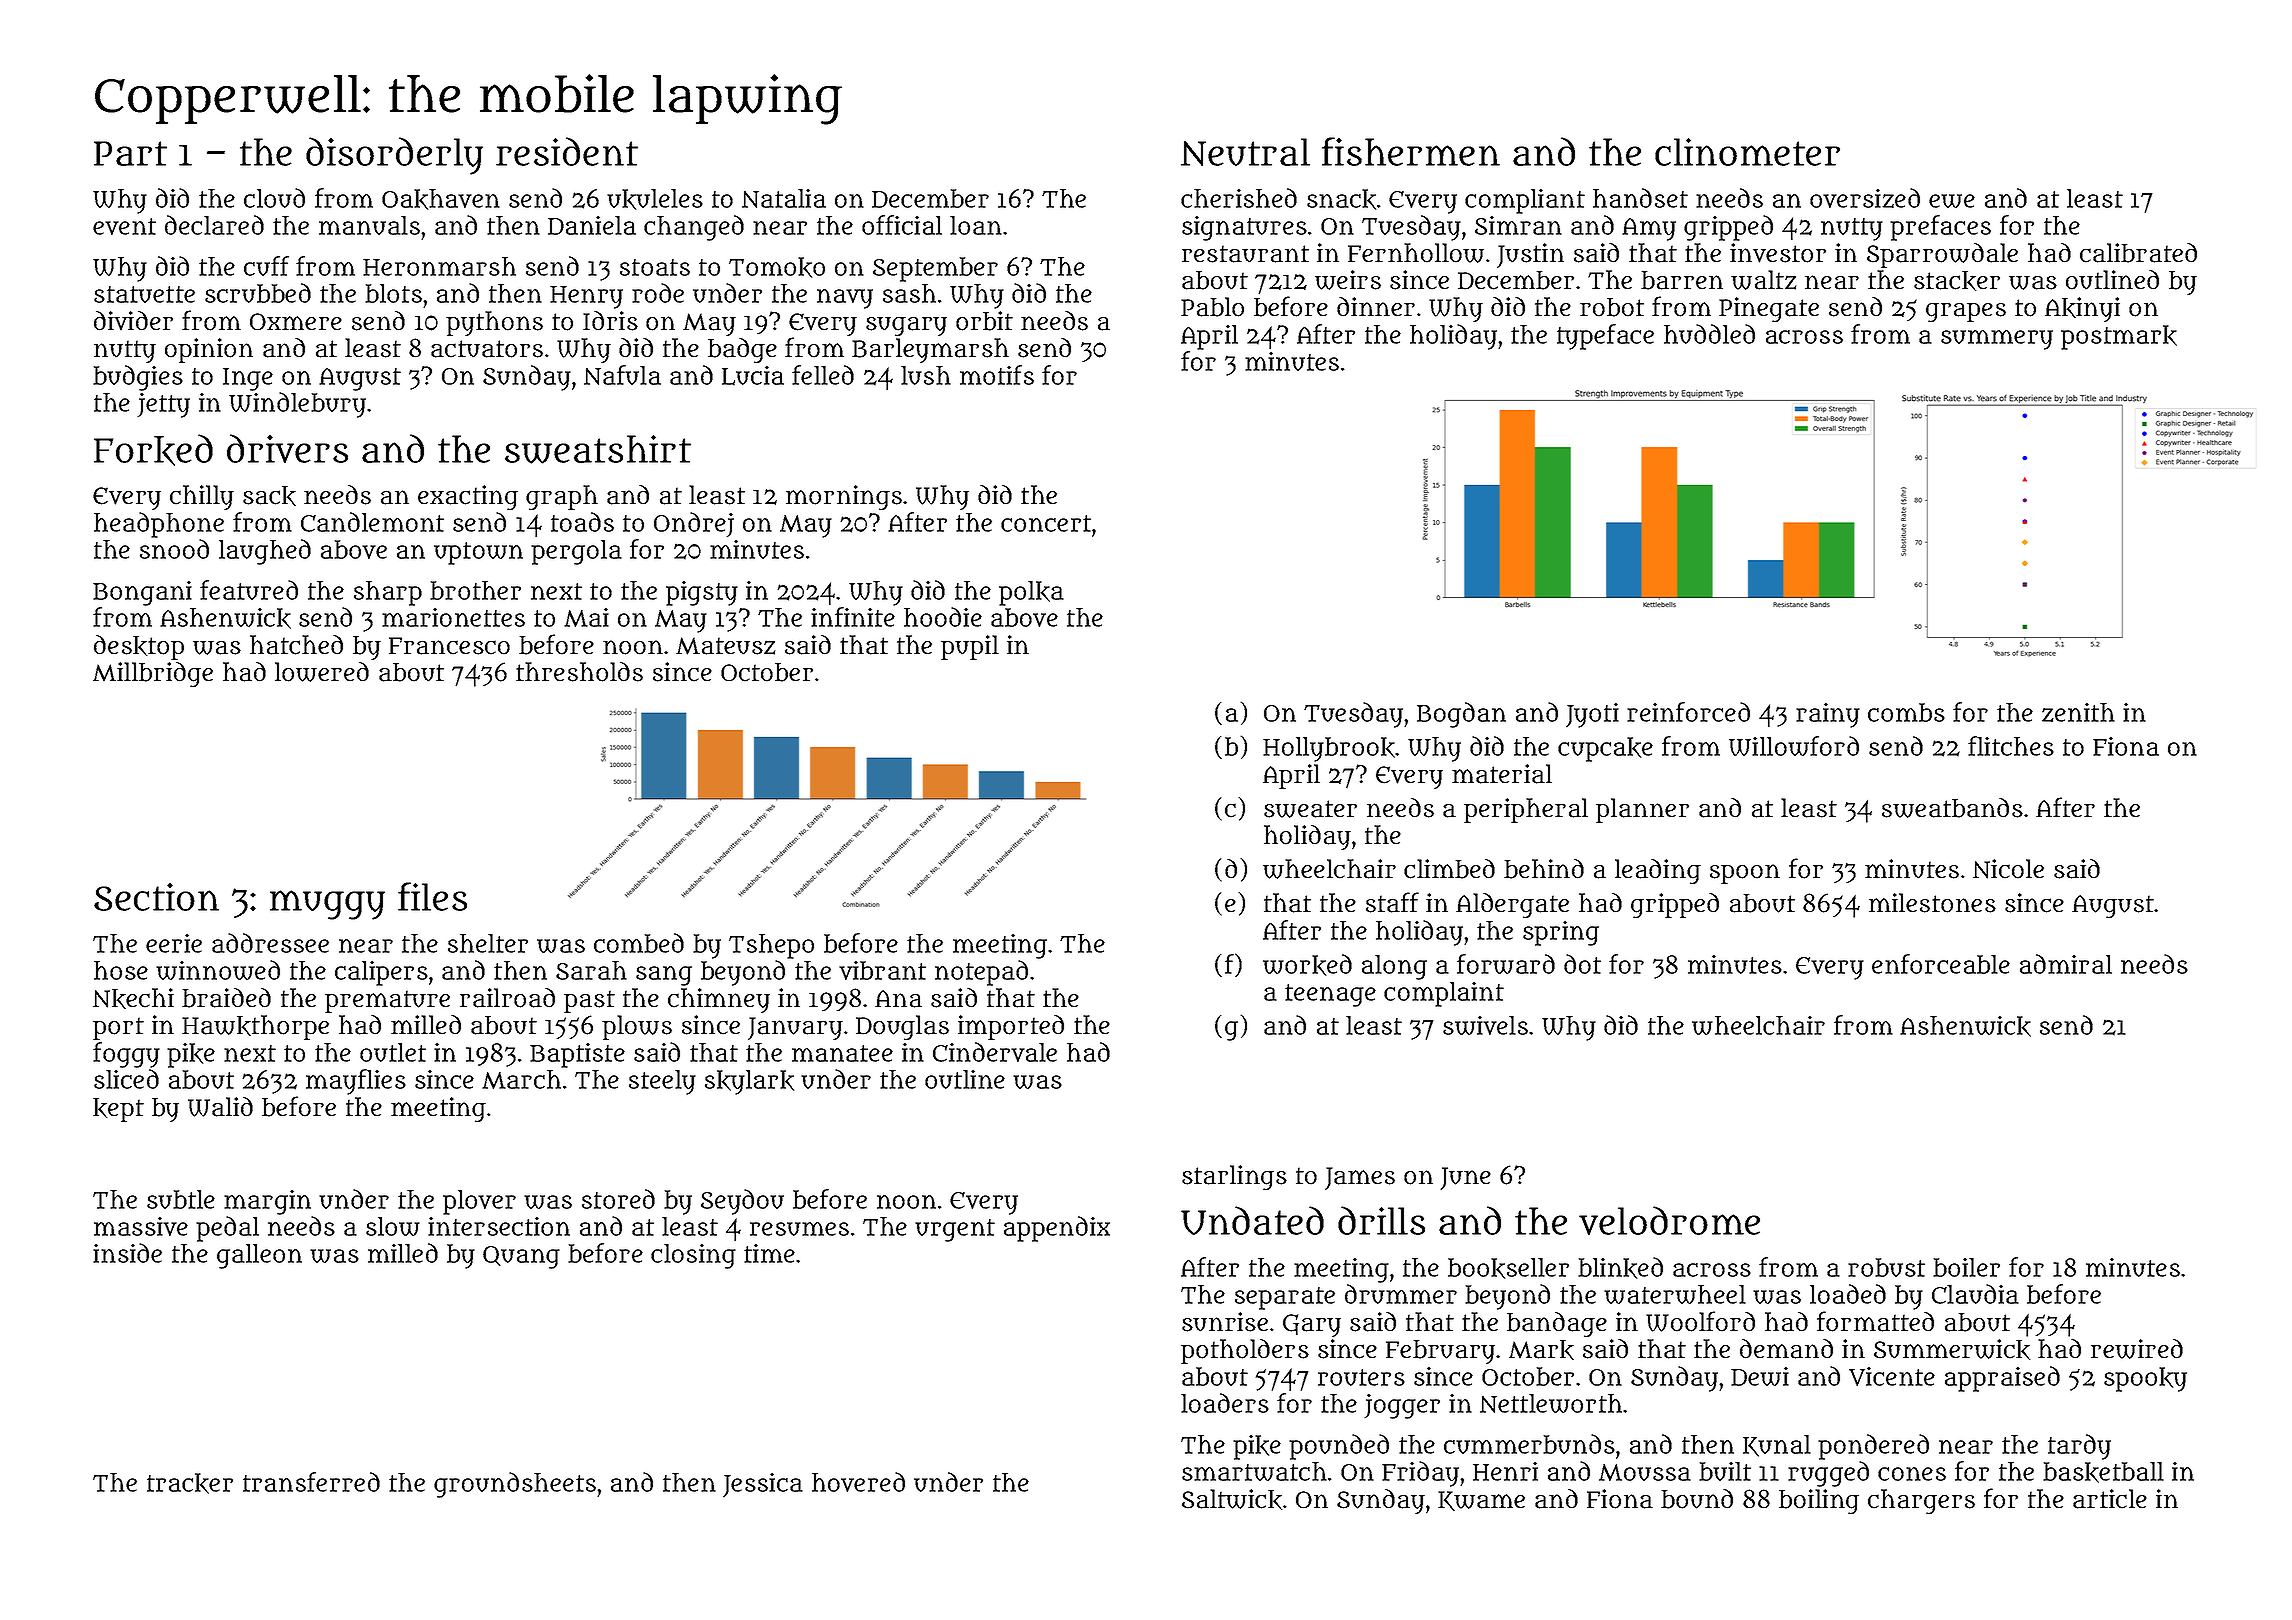  What do you see at coordinates (1886, 1267) in the screenshot?
I see `robust` at bounding box center [1886, 1267].
